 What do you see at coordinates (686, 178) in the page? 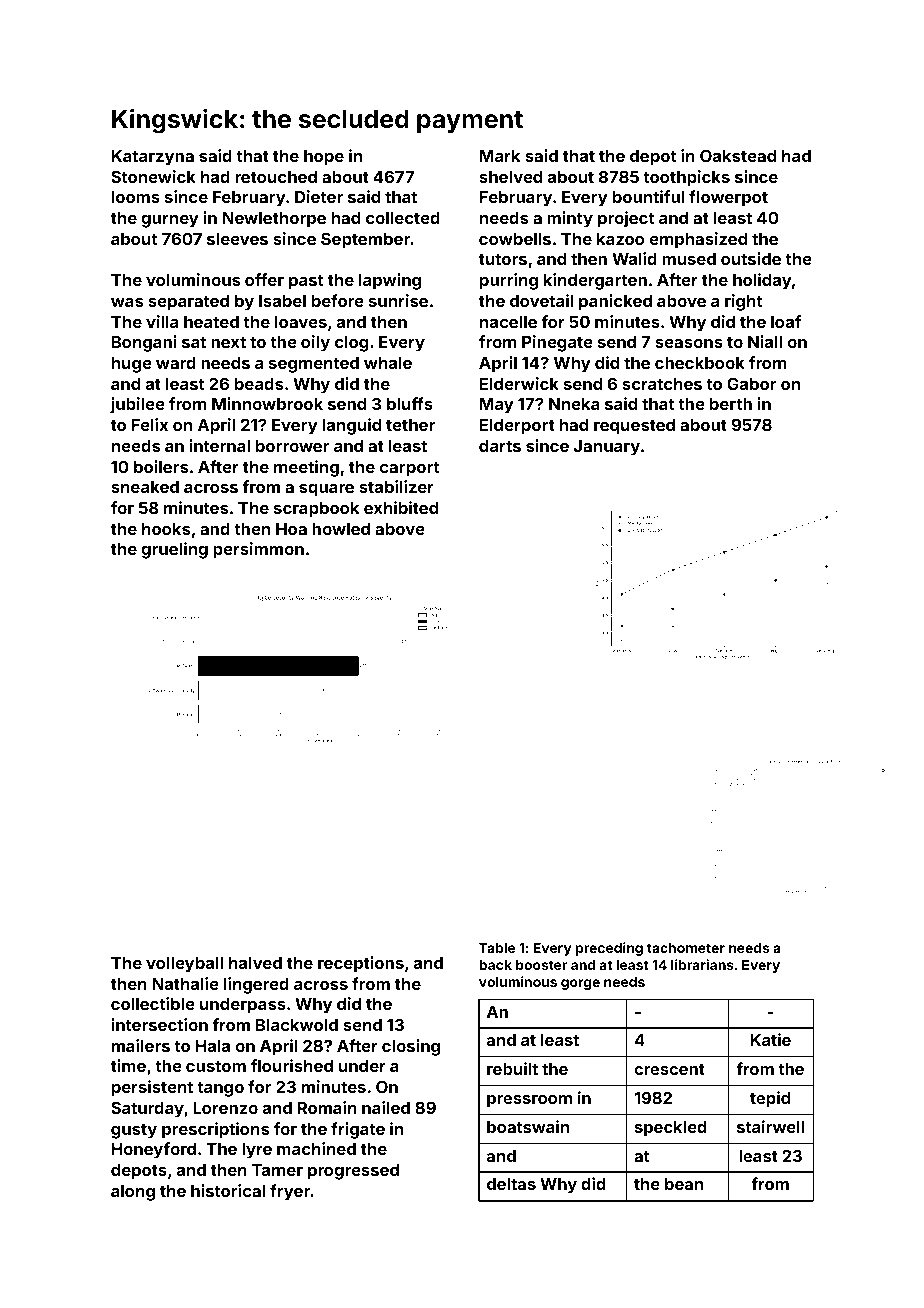
I see `toothpicks` at bounding box center [686, 178].
